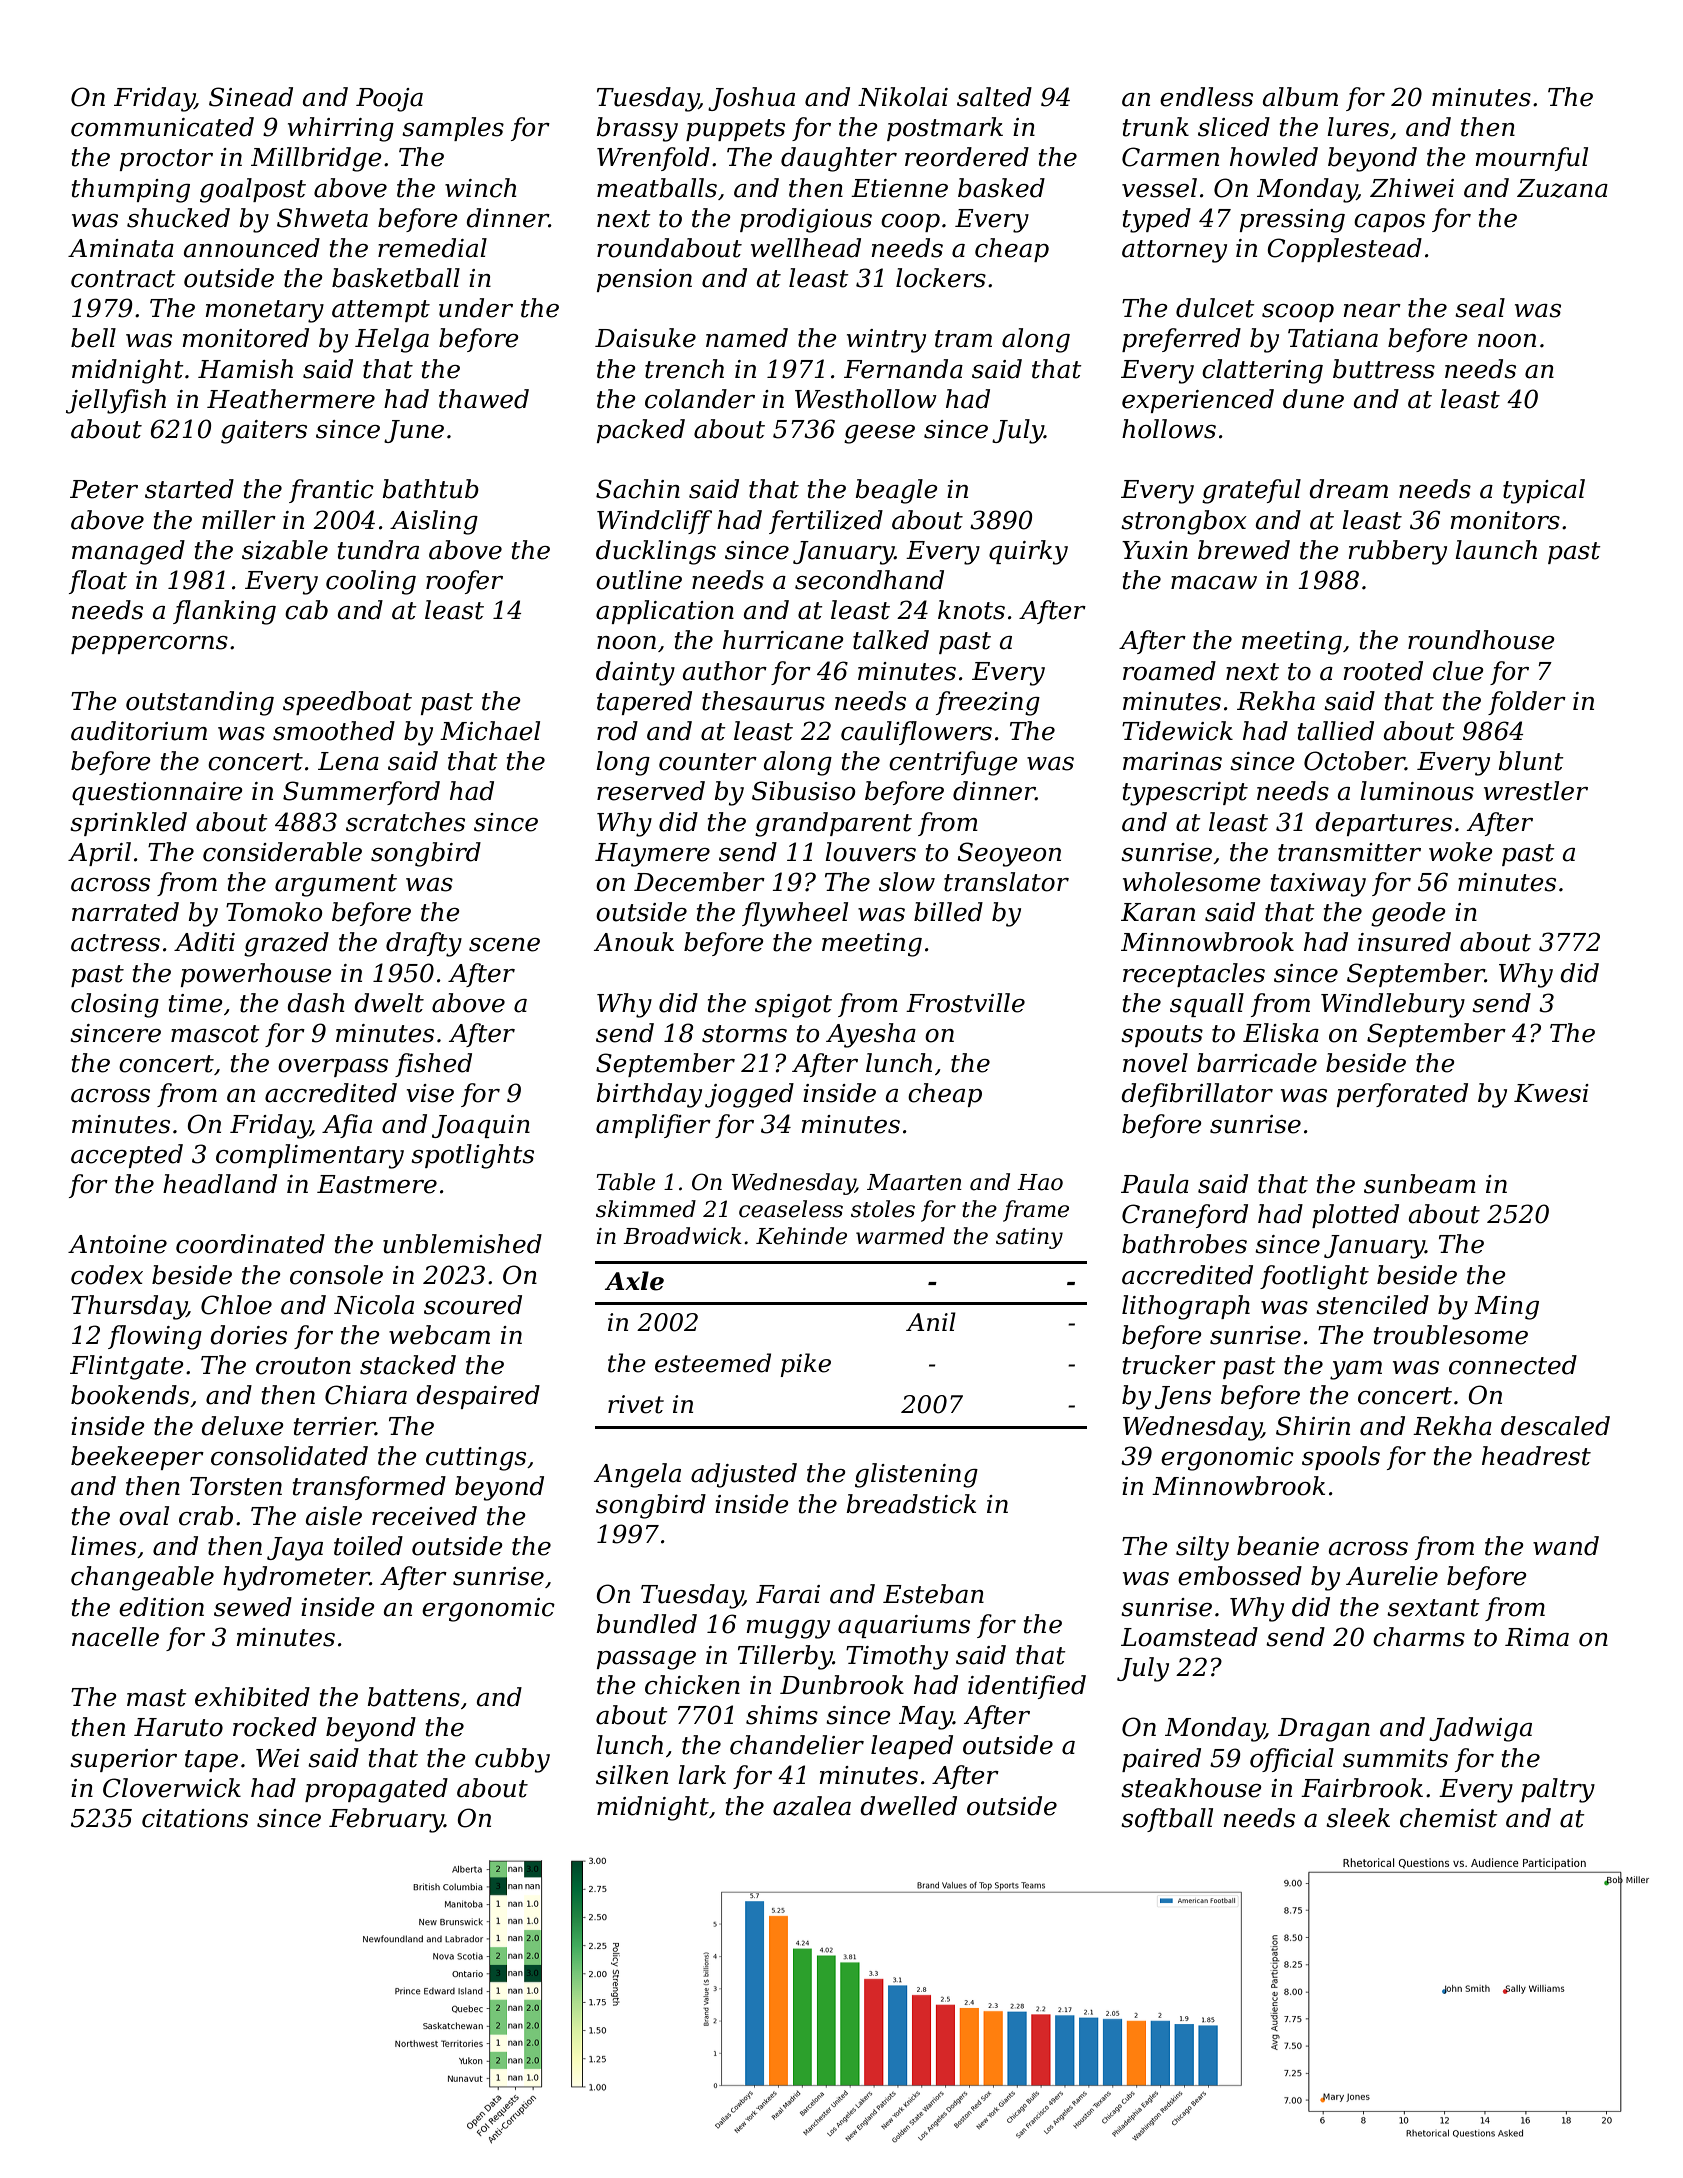 Image resolution: width=1683 pixels, height=2178 pixels. What do you see at coordinates (793, 1006) in the screenshot?
I see `spigot` at bounding box center [793, 1006].
